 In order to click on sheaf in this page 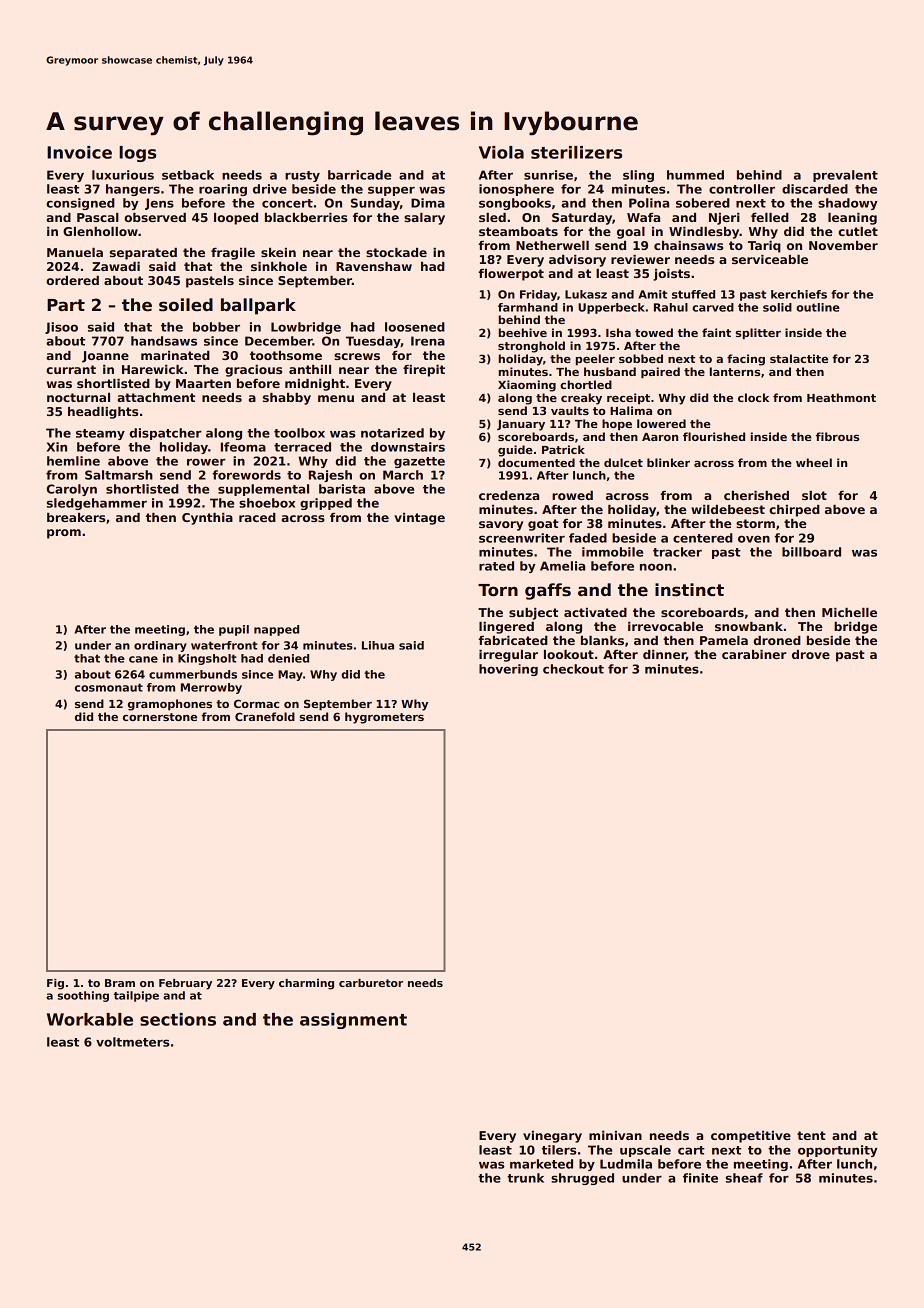, I will do `click(744, 1178)`.
